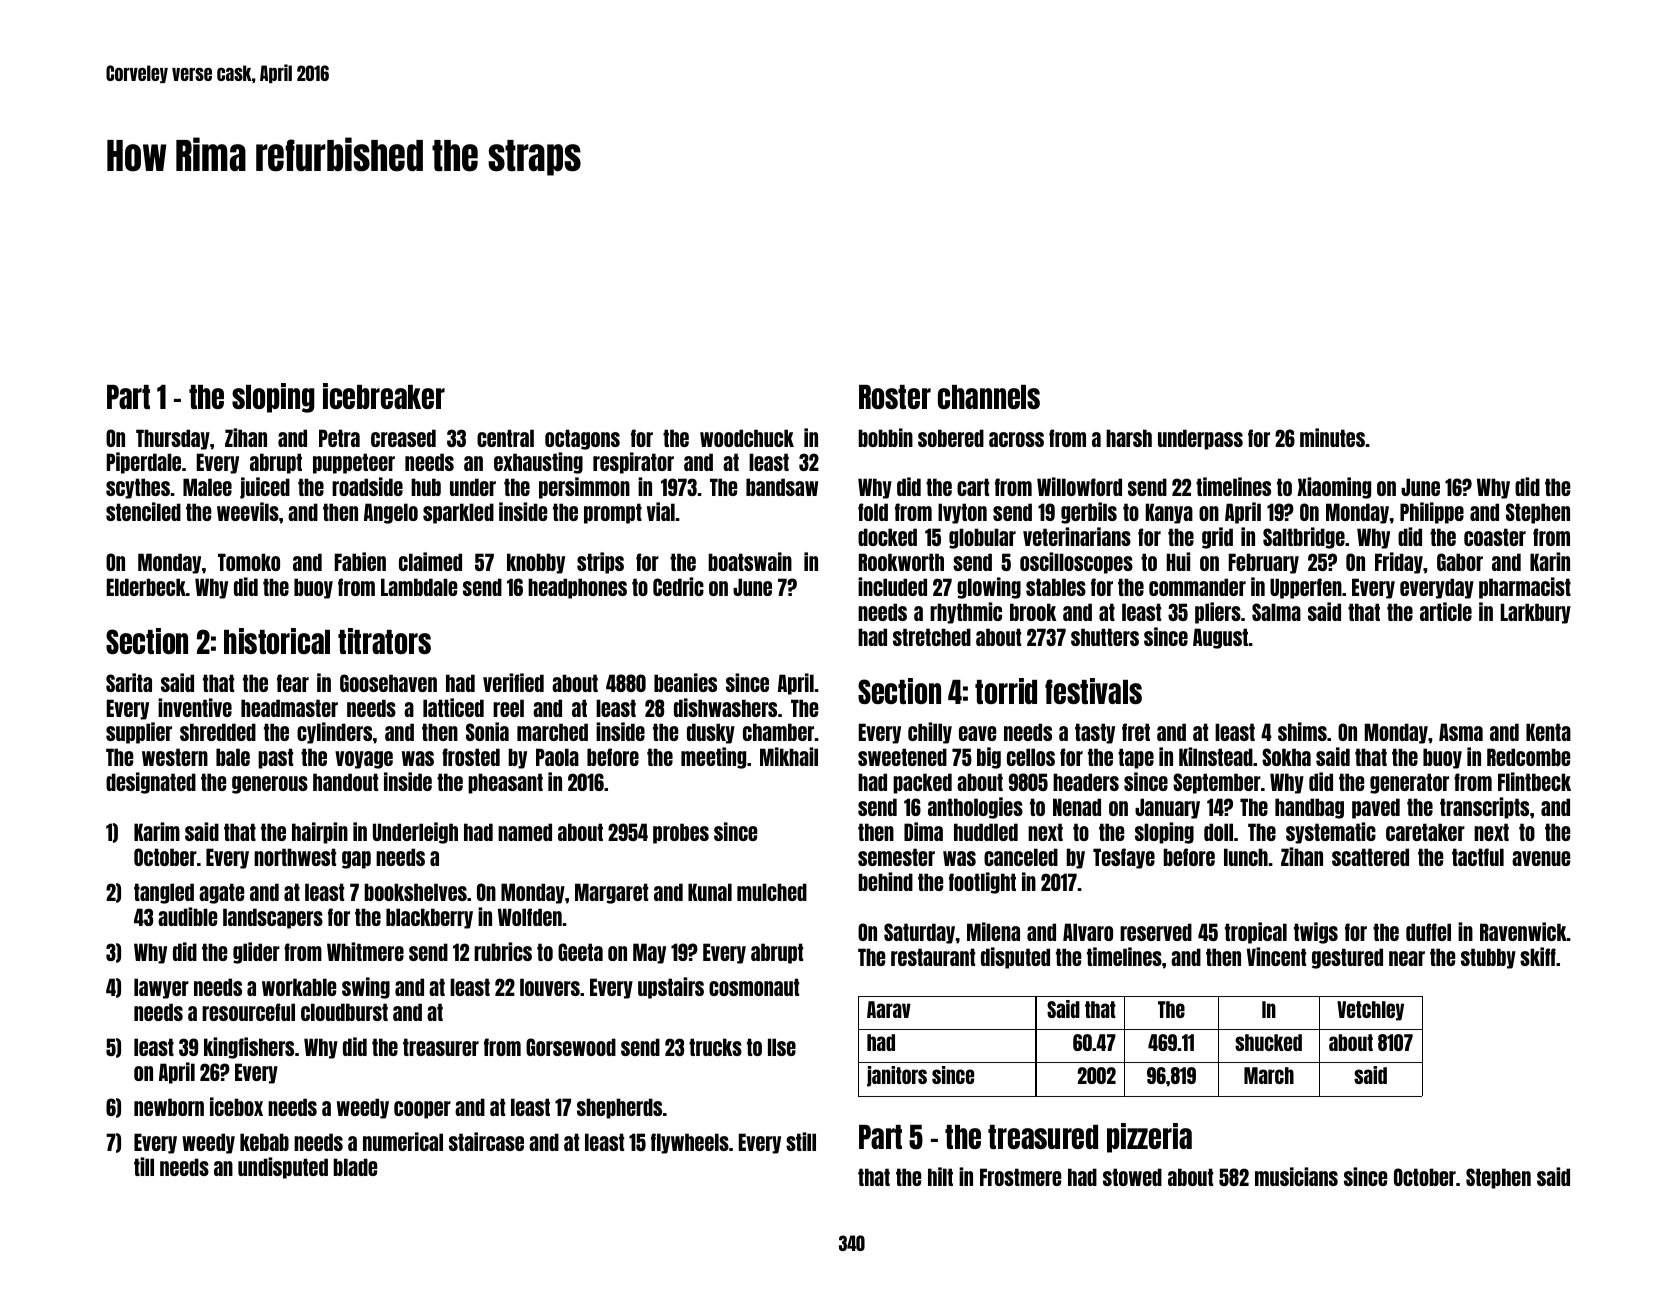  What do you see at coordinates (1217, 538) in the document?
I see `grid` at bounding box center [1217, 538].
